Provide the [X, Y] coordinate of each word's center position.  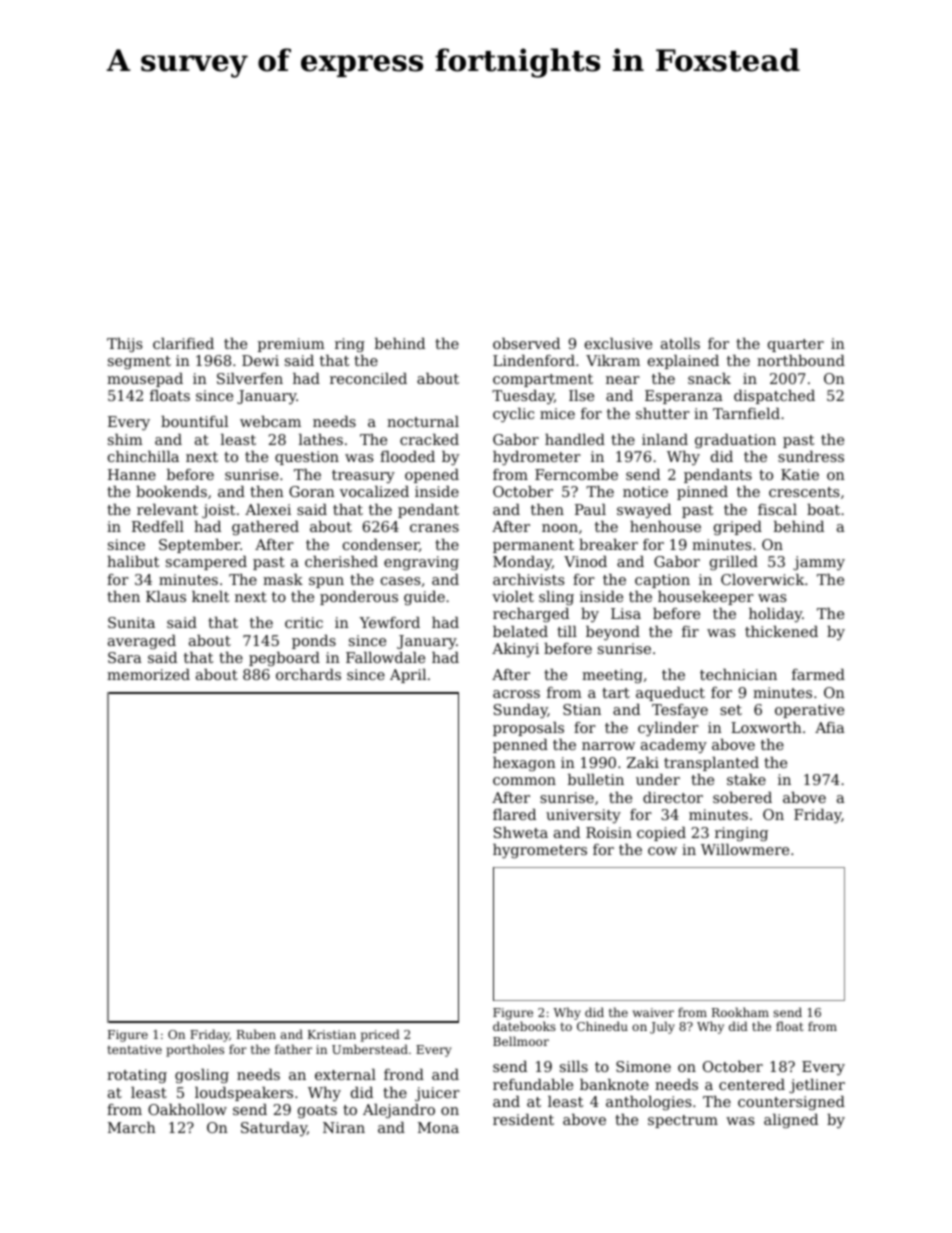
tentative [135, 1049]
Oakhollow [187, 1109]
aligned [791, 1121]
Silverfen [250, 378]
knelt [210, 596]
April [408, 676]
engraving [421, 563]
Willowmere [745, 849]
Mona [438, 1127]
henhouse [665, 526]
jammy [819, 563]
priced [380, 1035]
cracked [429, 439]
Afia [830, 727]
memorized [148, 674]
